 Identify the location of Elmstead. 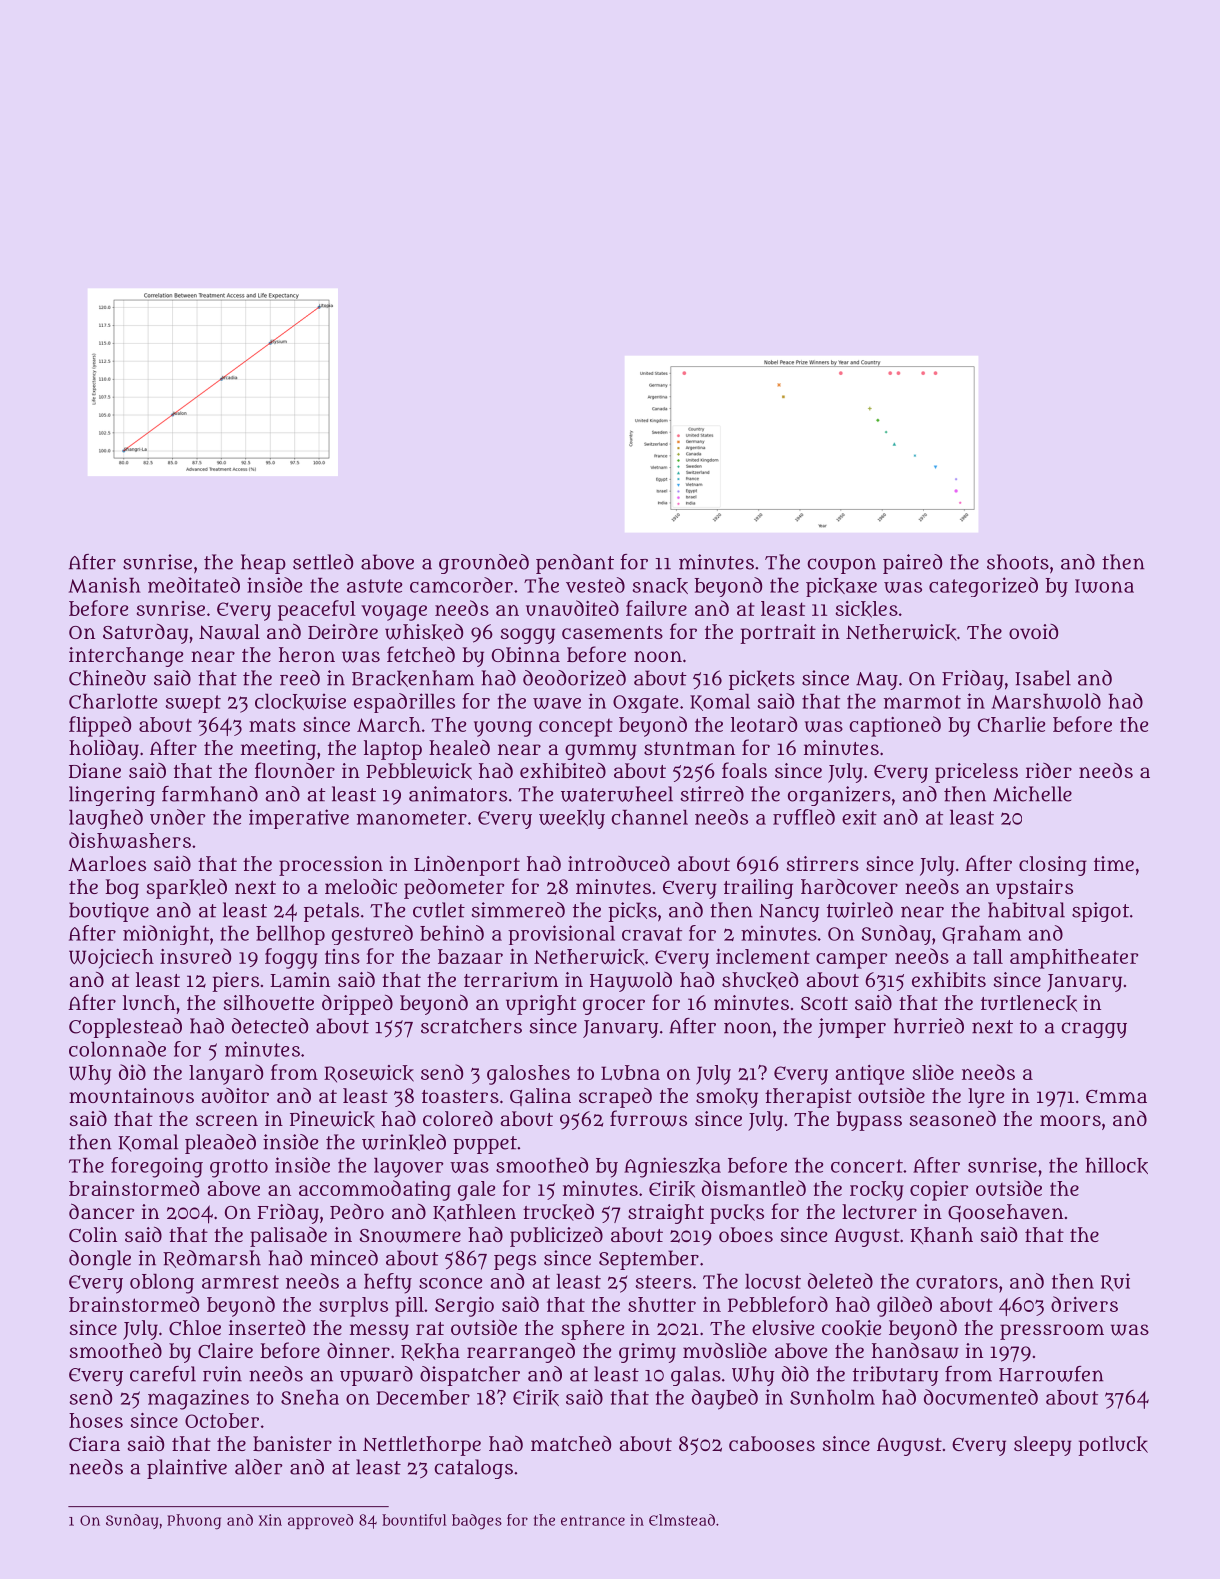
(682, 1520).
